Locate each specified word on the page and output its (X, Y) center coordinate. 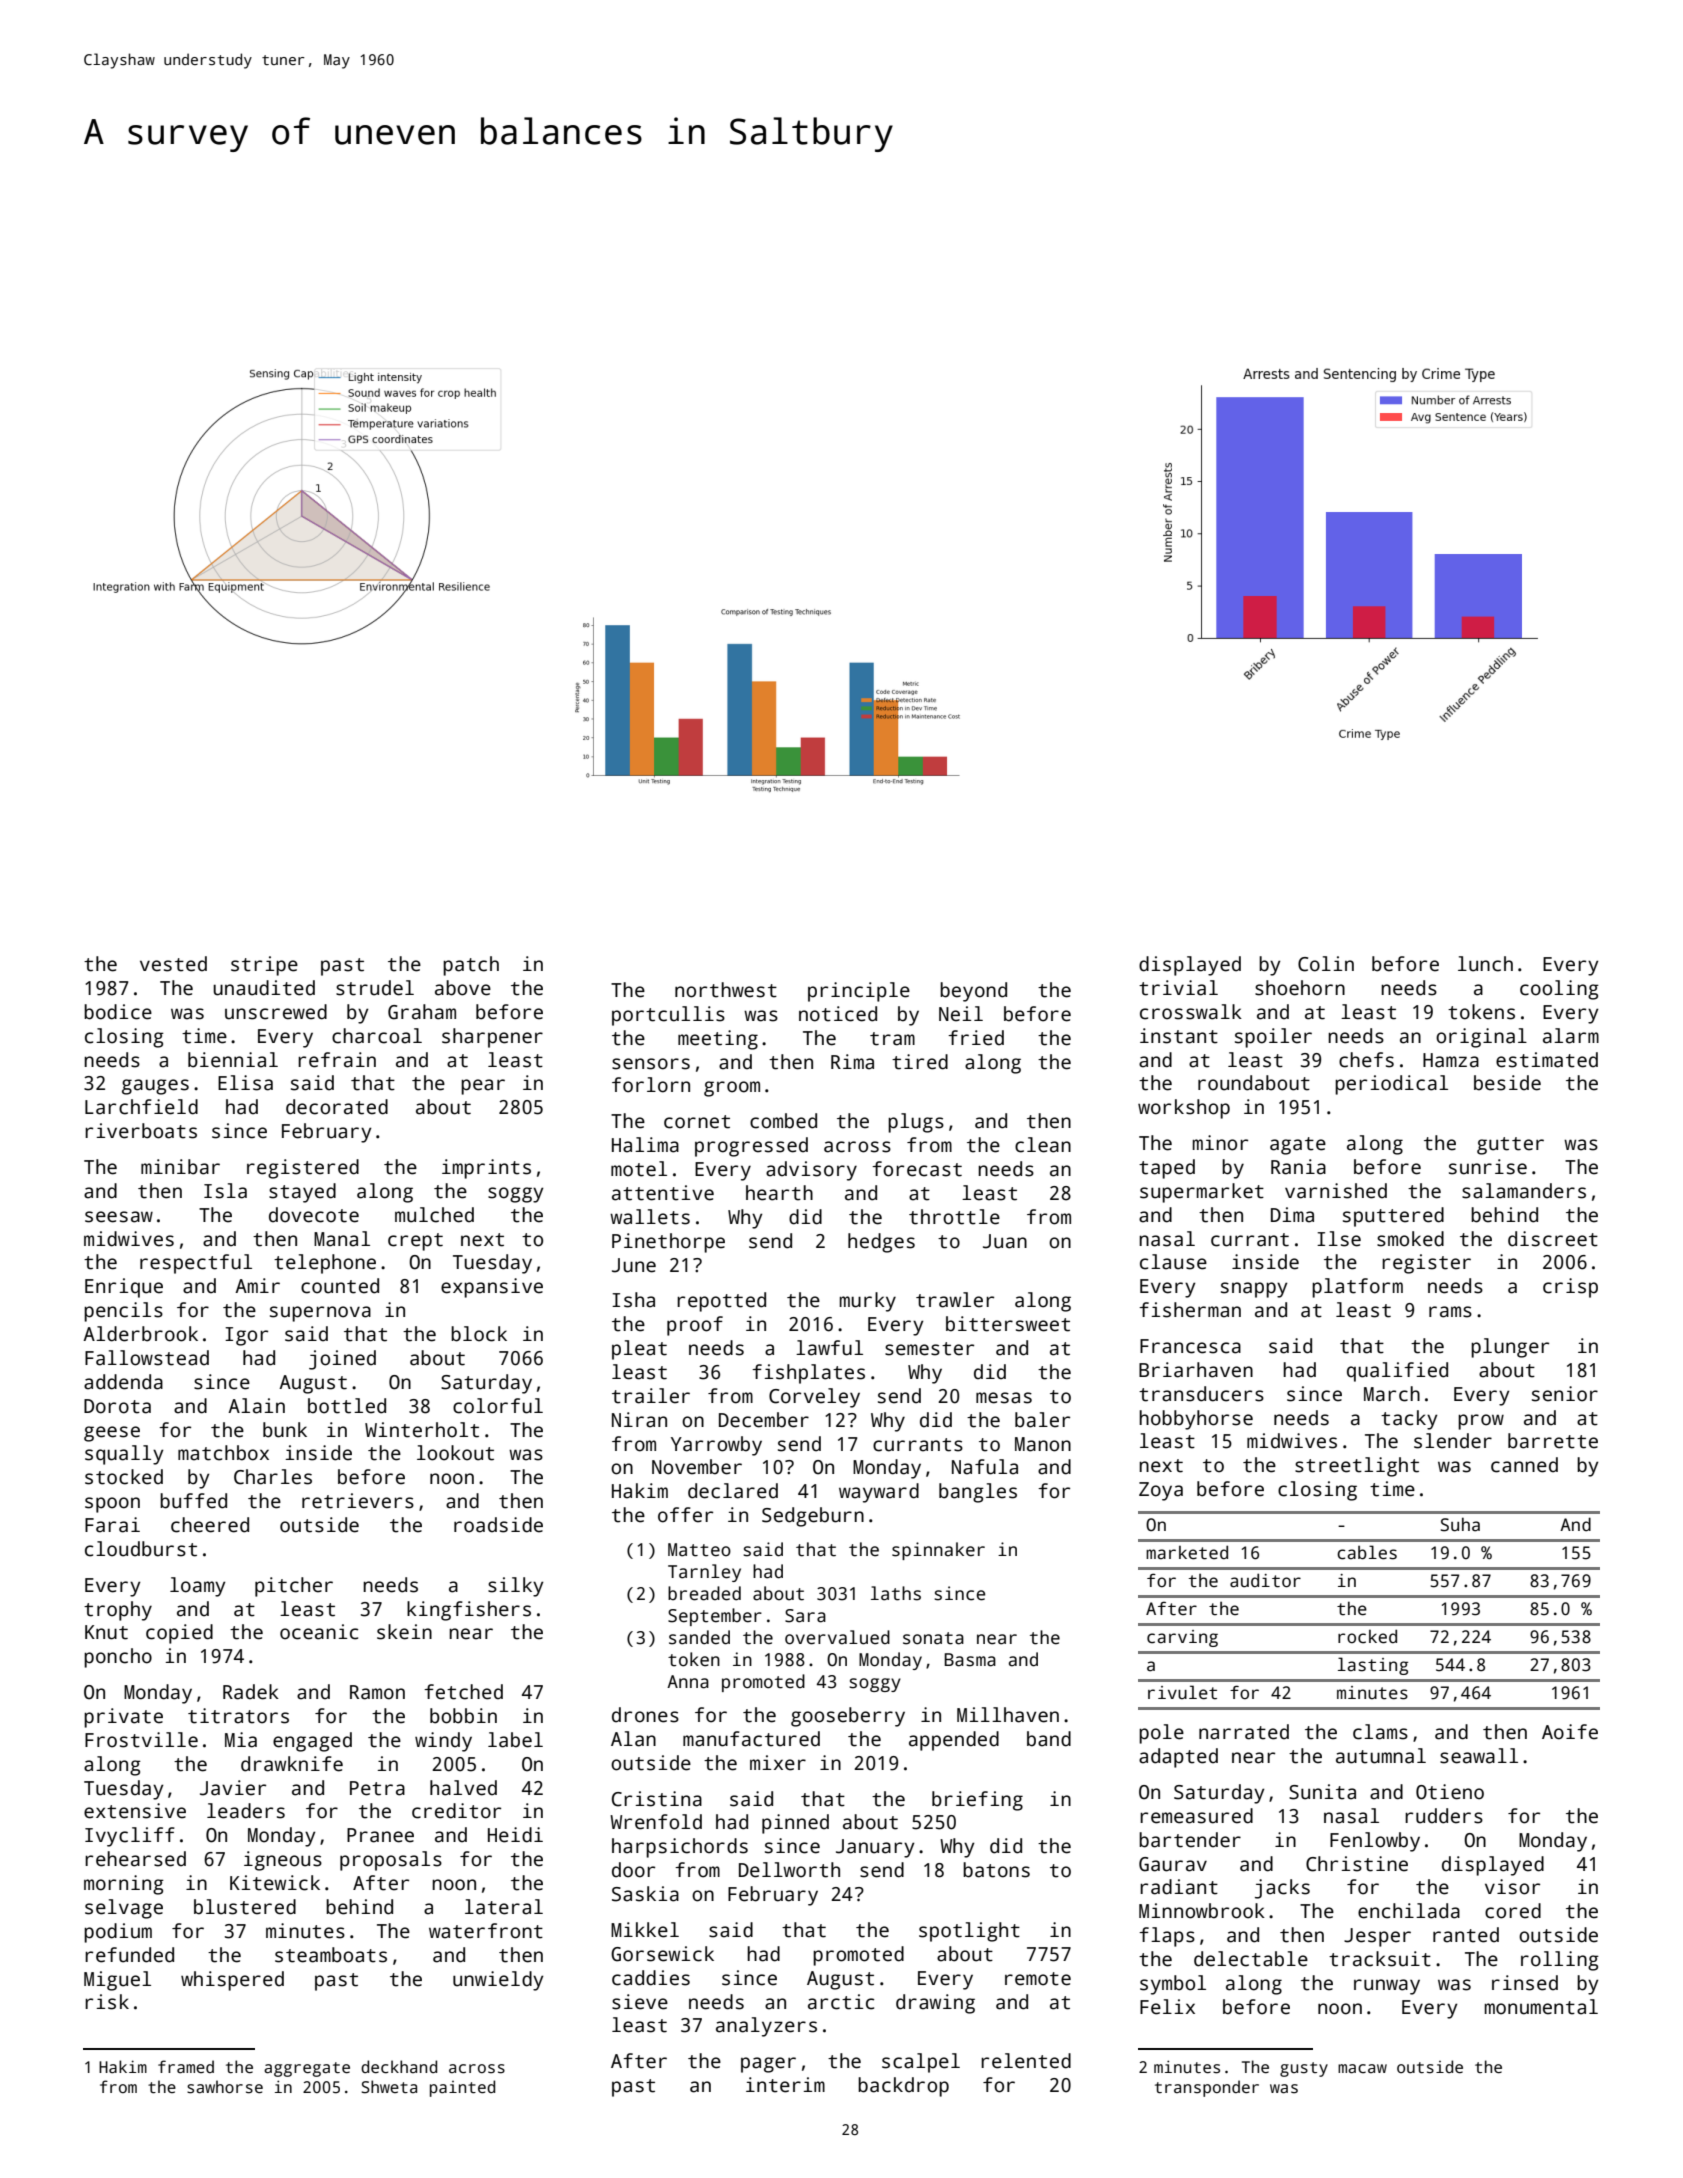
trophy (118, 1611)
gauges (155, 1087)
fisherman (1190, 1310)
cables (1367, 1552)
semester (929, 1349)
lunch (1485, 964)
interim (785, 2085)
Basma (970, 1660)
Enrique (124, 1288)
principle (859, 992)
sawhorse (225, 2087)
